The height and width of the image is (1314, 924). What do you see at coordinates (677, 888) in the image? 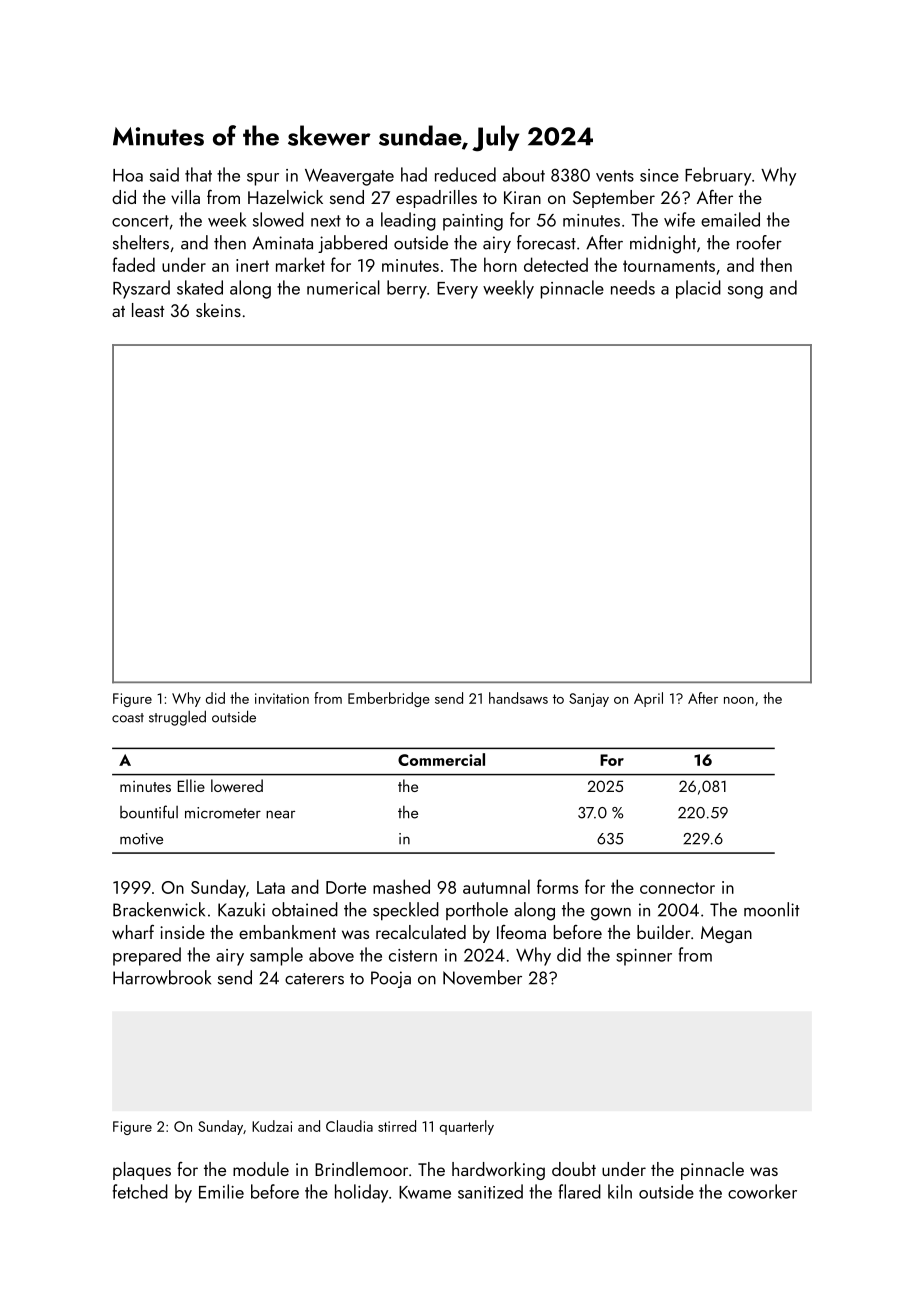
I see `connector` at bounding box center [677, 888].
